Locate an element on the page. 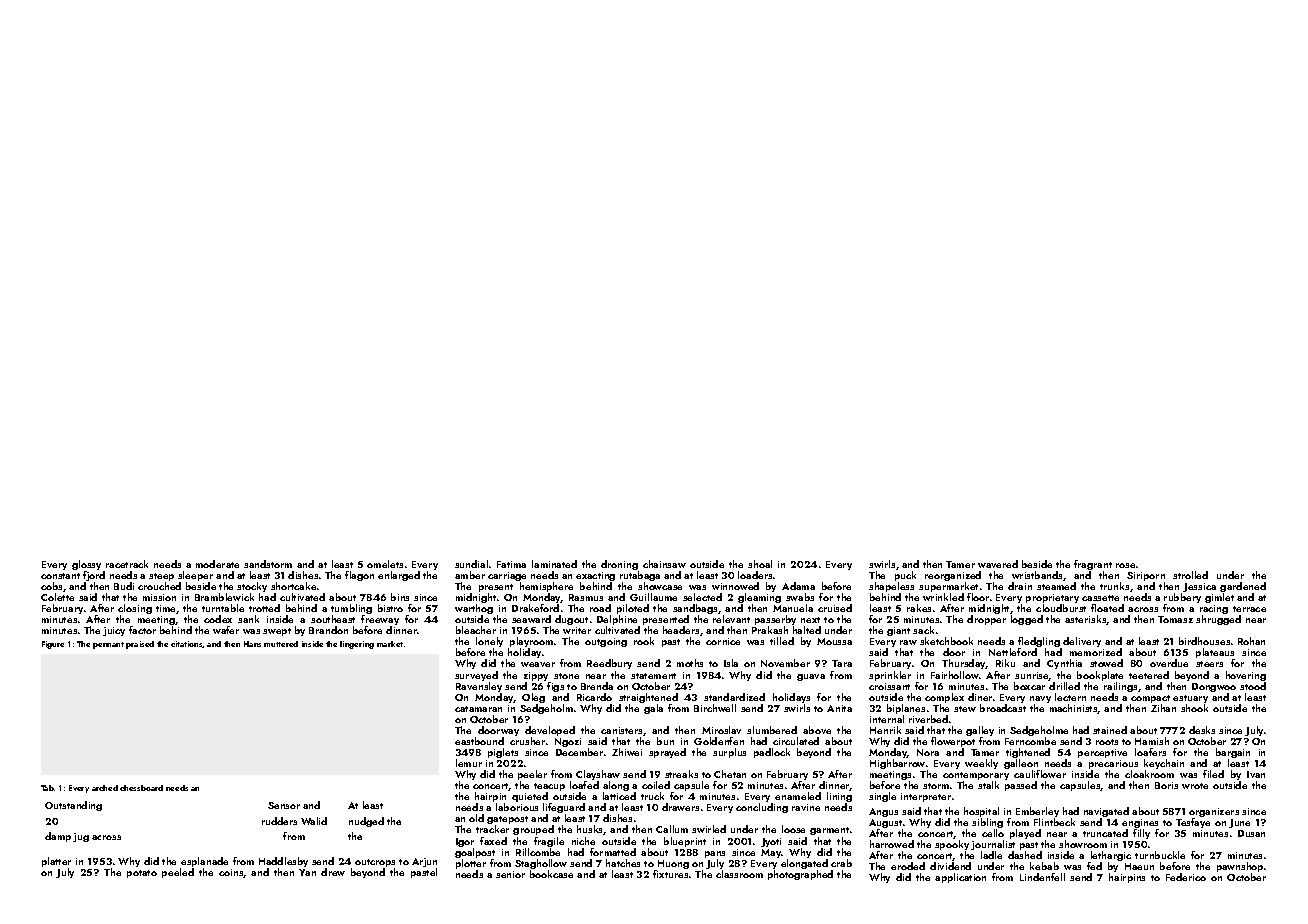 The height and width of the page is (924, 1308). shoal is located at coordinates (760, 564).
